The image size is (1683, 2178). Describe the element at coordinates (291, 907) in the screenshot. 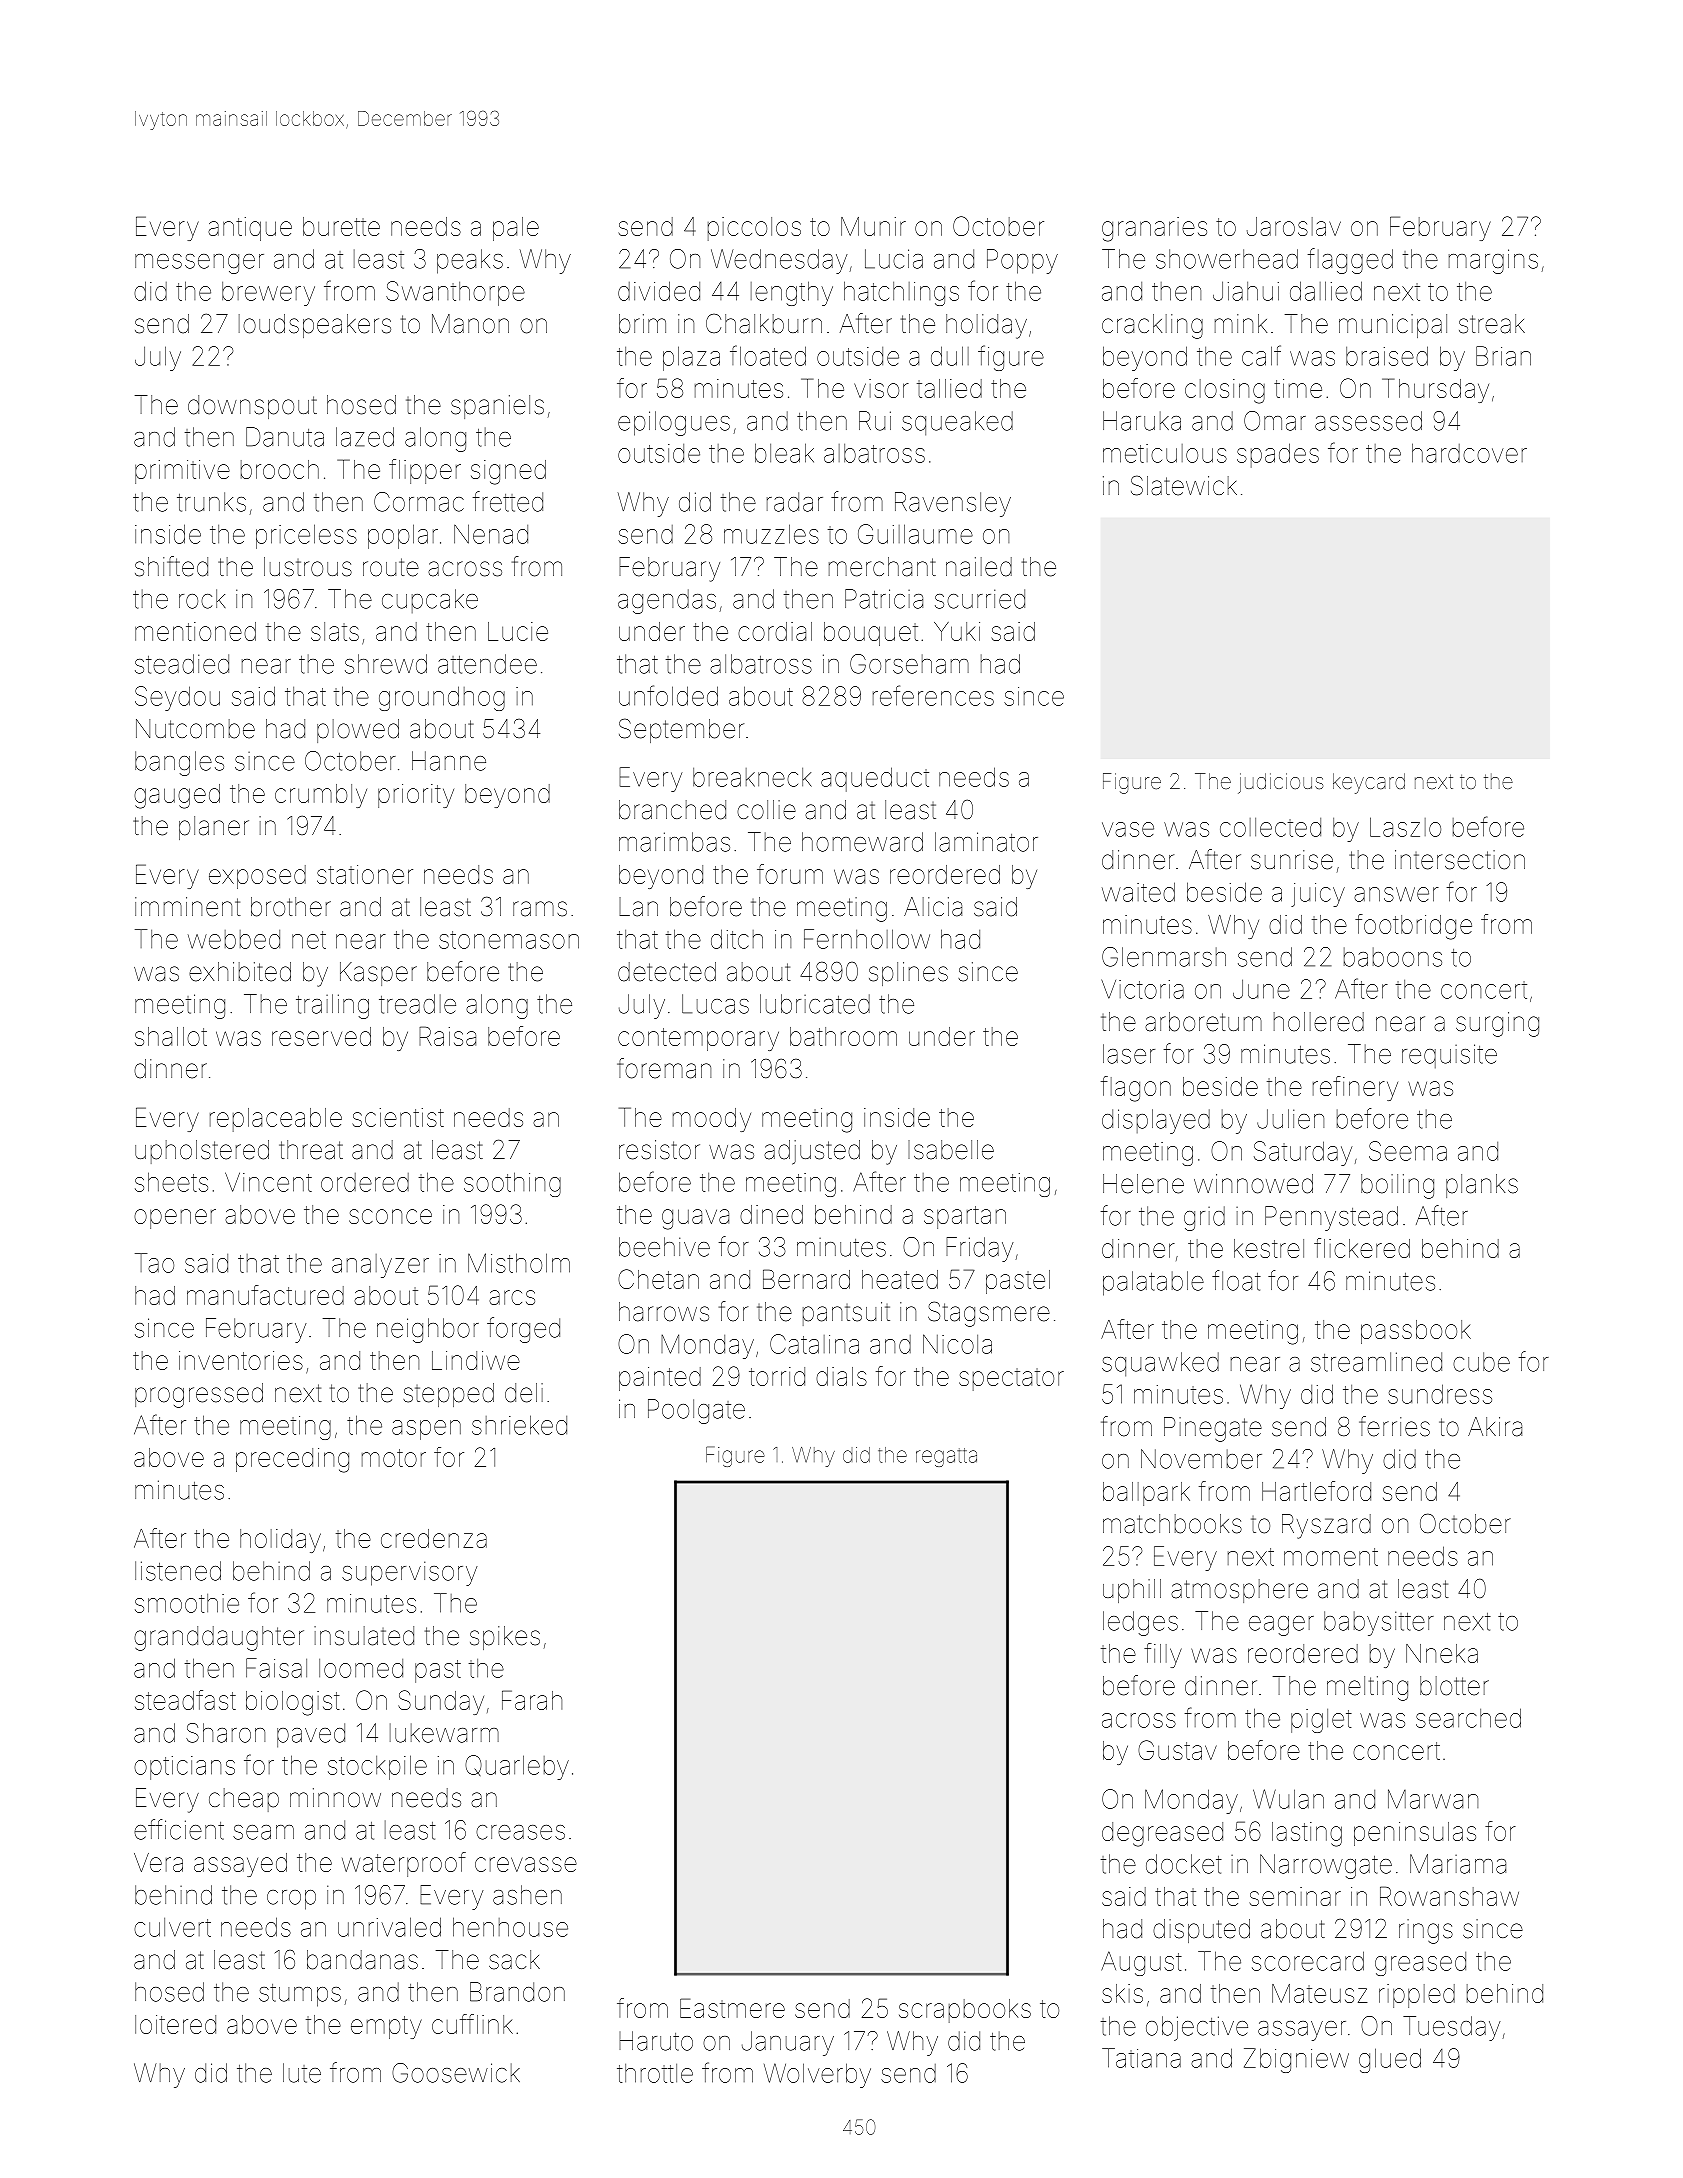

I see `brother` at that location.
